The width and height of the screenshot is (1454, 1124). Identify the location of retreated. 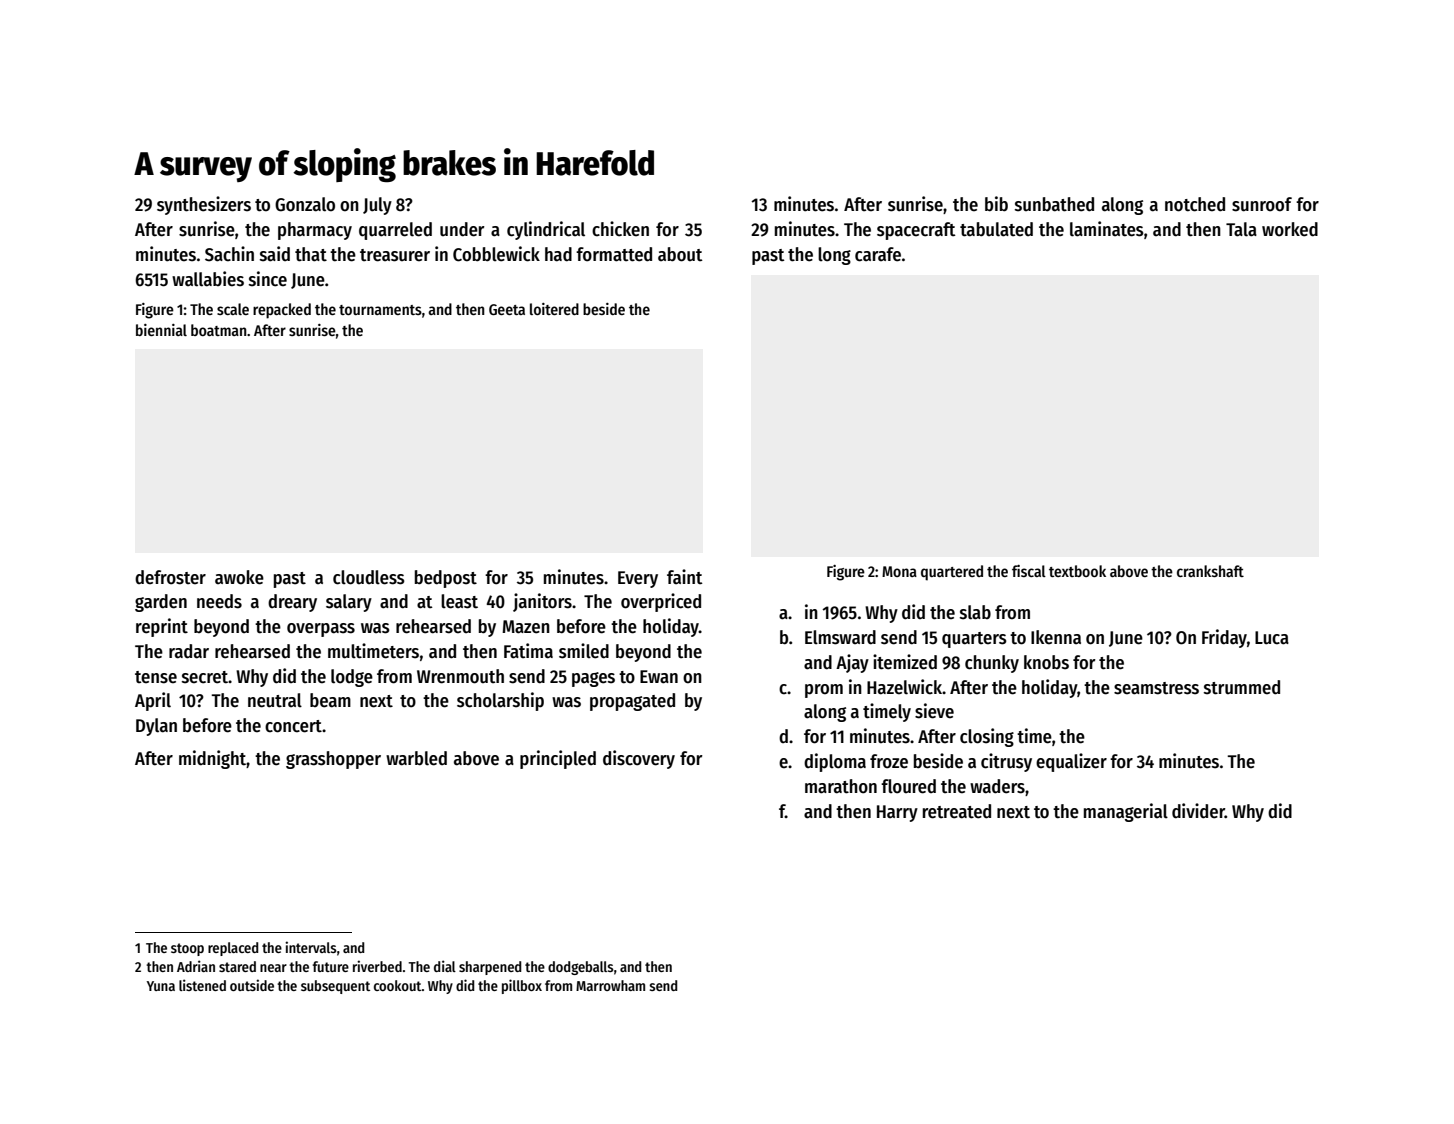
(957, 811).
